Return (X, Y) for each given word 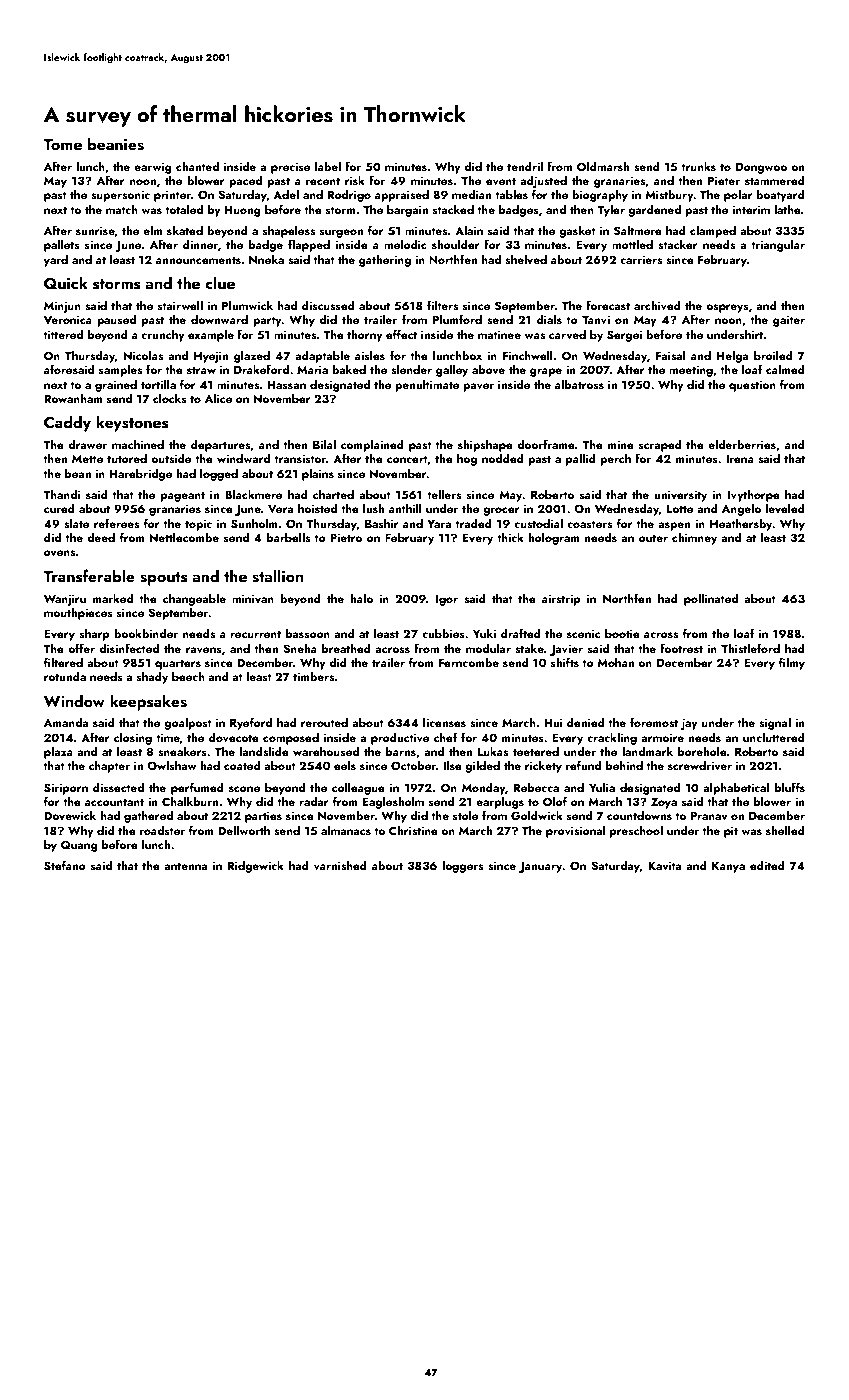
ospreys (727, 308)
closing (133, 739)
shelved (526, 259)
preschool (636, 832)
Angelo (741, 510)
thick (510, 537)
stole (465, 815)
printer (172, 196)
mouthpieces (78, 614)
